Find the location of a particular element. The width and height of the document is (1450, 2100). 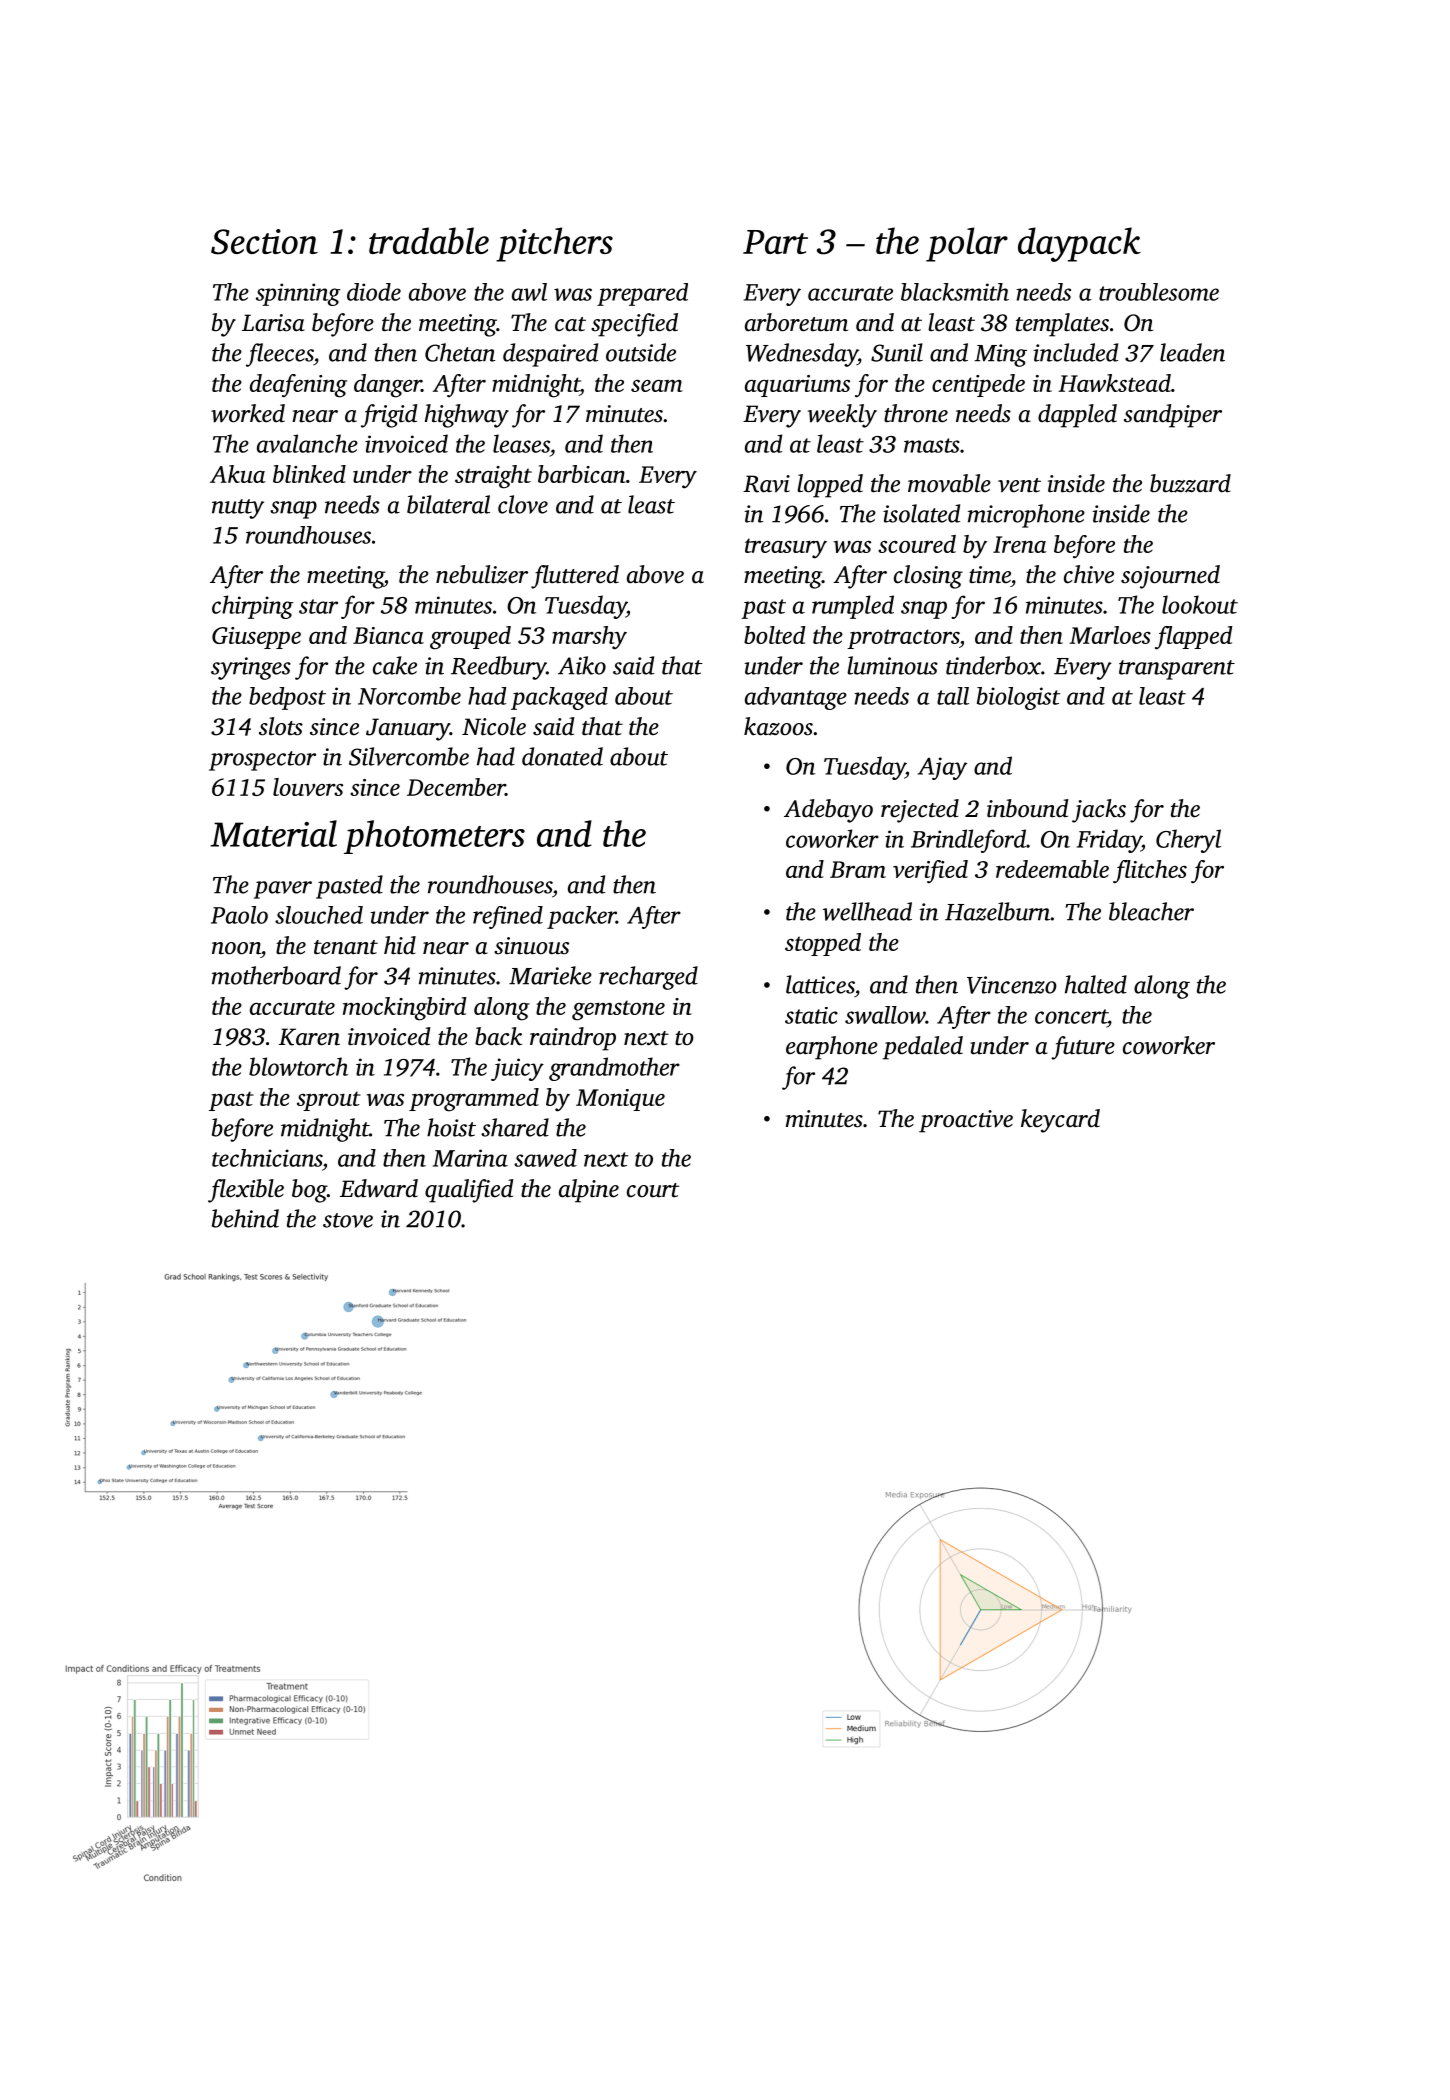

keycard is located at coordinates (1060, 1121).
